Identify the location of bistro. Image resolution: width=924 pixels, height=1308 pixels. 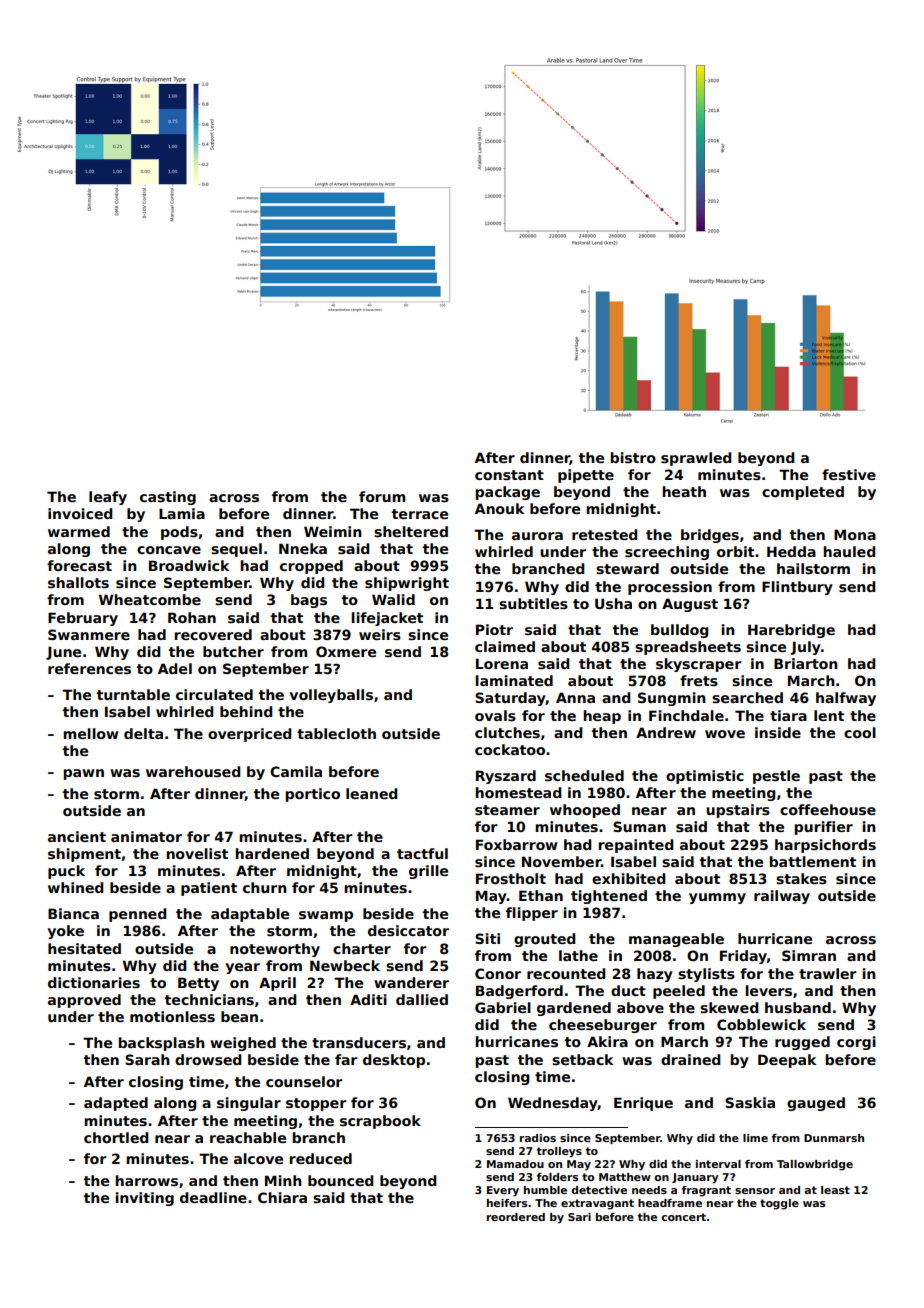
(633, 457).
